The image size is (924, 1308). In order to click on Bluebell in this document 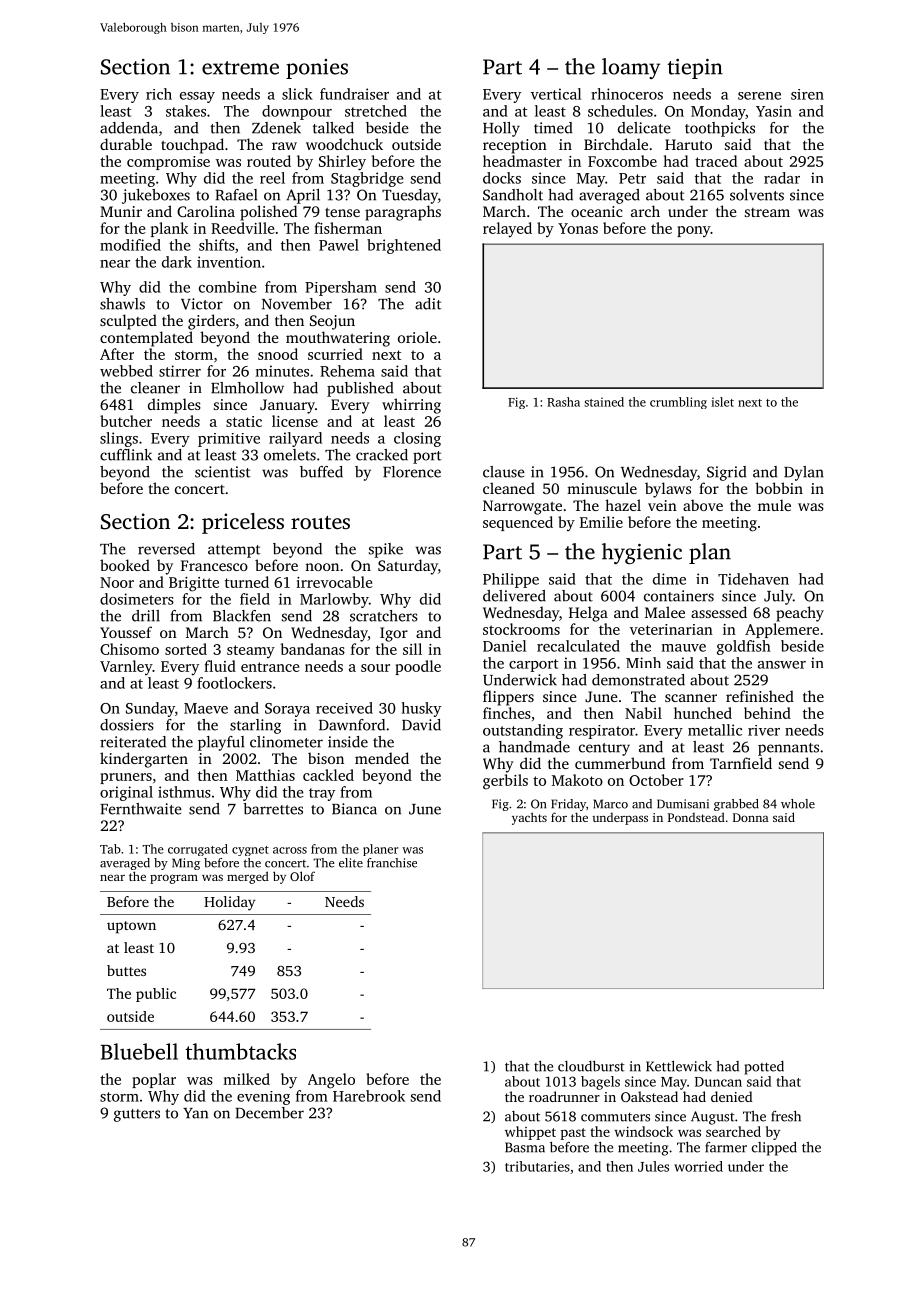, I will do `click(139, 1051)`.
